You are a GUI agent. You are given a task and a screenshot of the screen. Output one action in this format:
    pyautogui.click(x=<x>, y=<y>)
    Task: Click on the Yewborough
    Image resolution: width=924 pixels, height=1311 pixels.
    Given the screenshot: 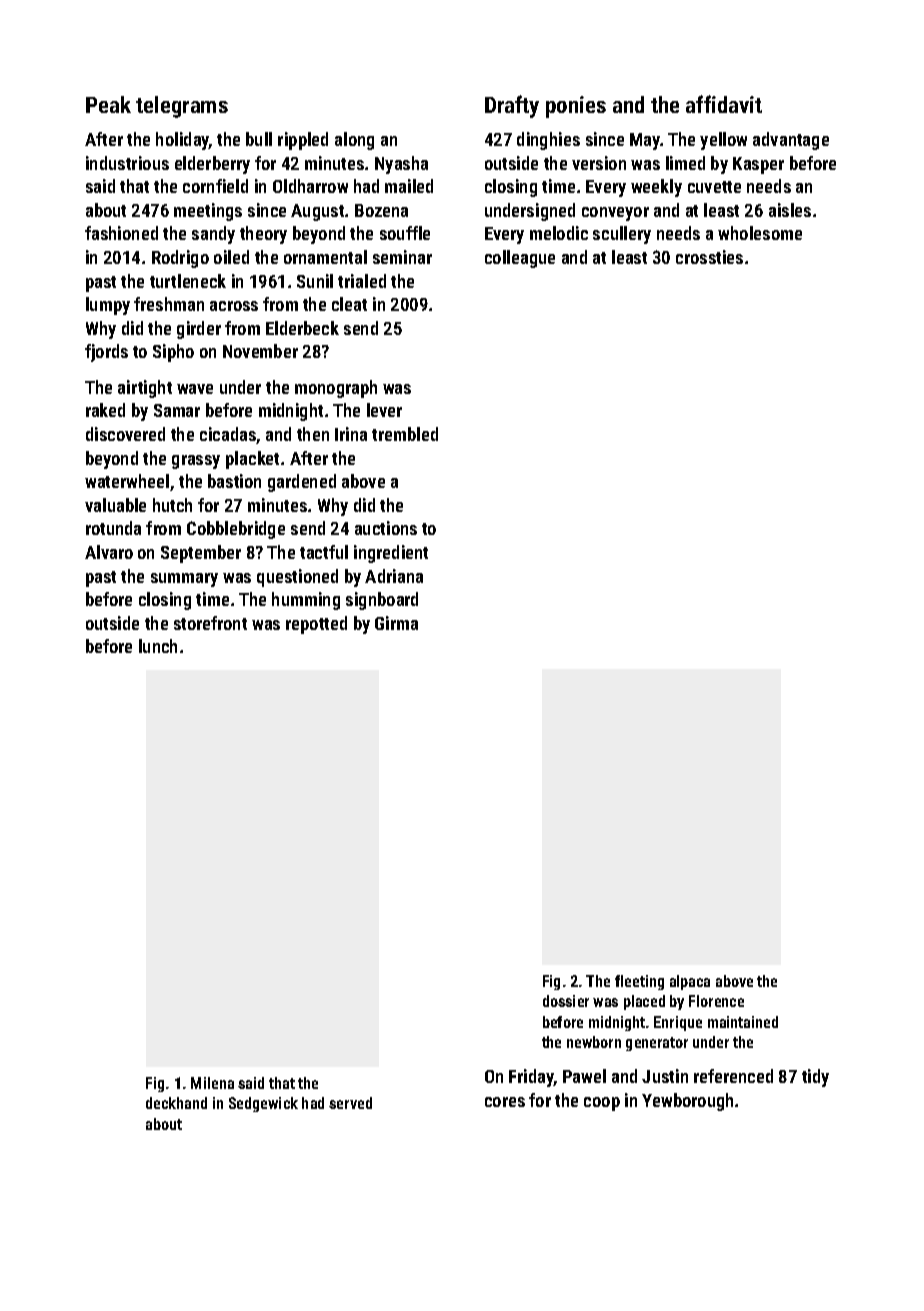 What is the action you would take?
    pyautogui.click(x=687, y=1102)
